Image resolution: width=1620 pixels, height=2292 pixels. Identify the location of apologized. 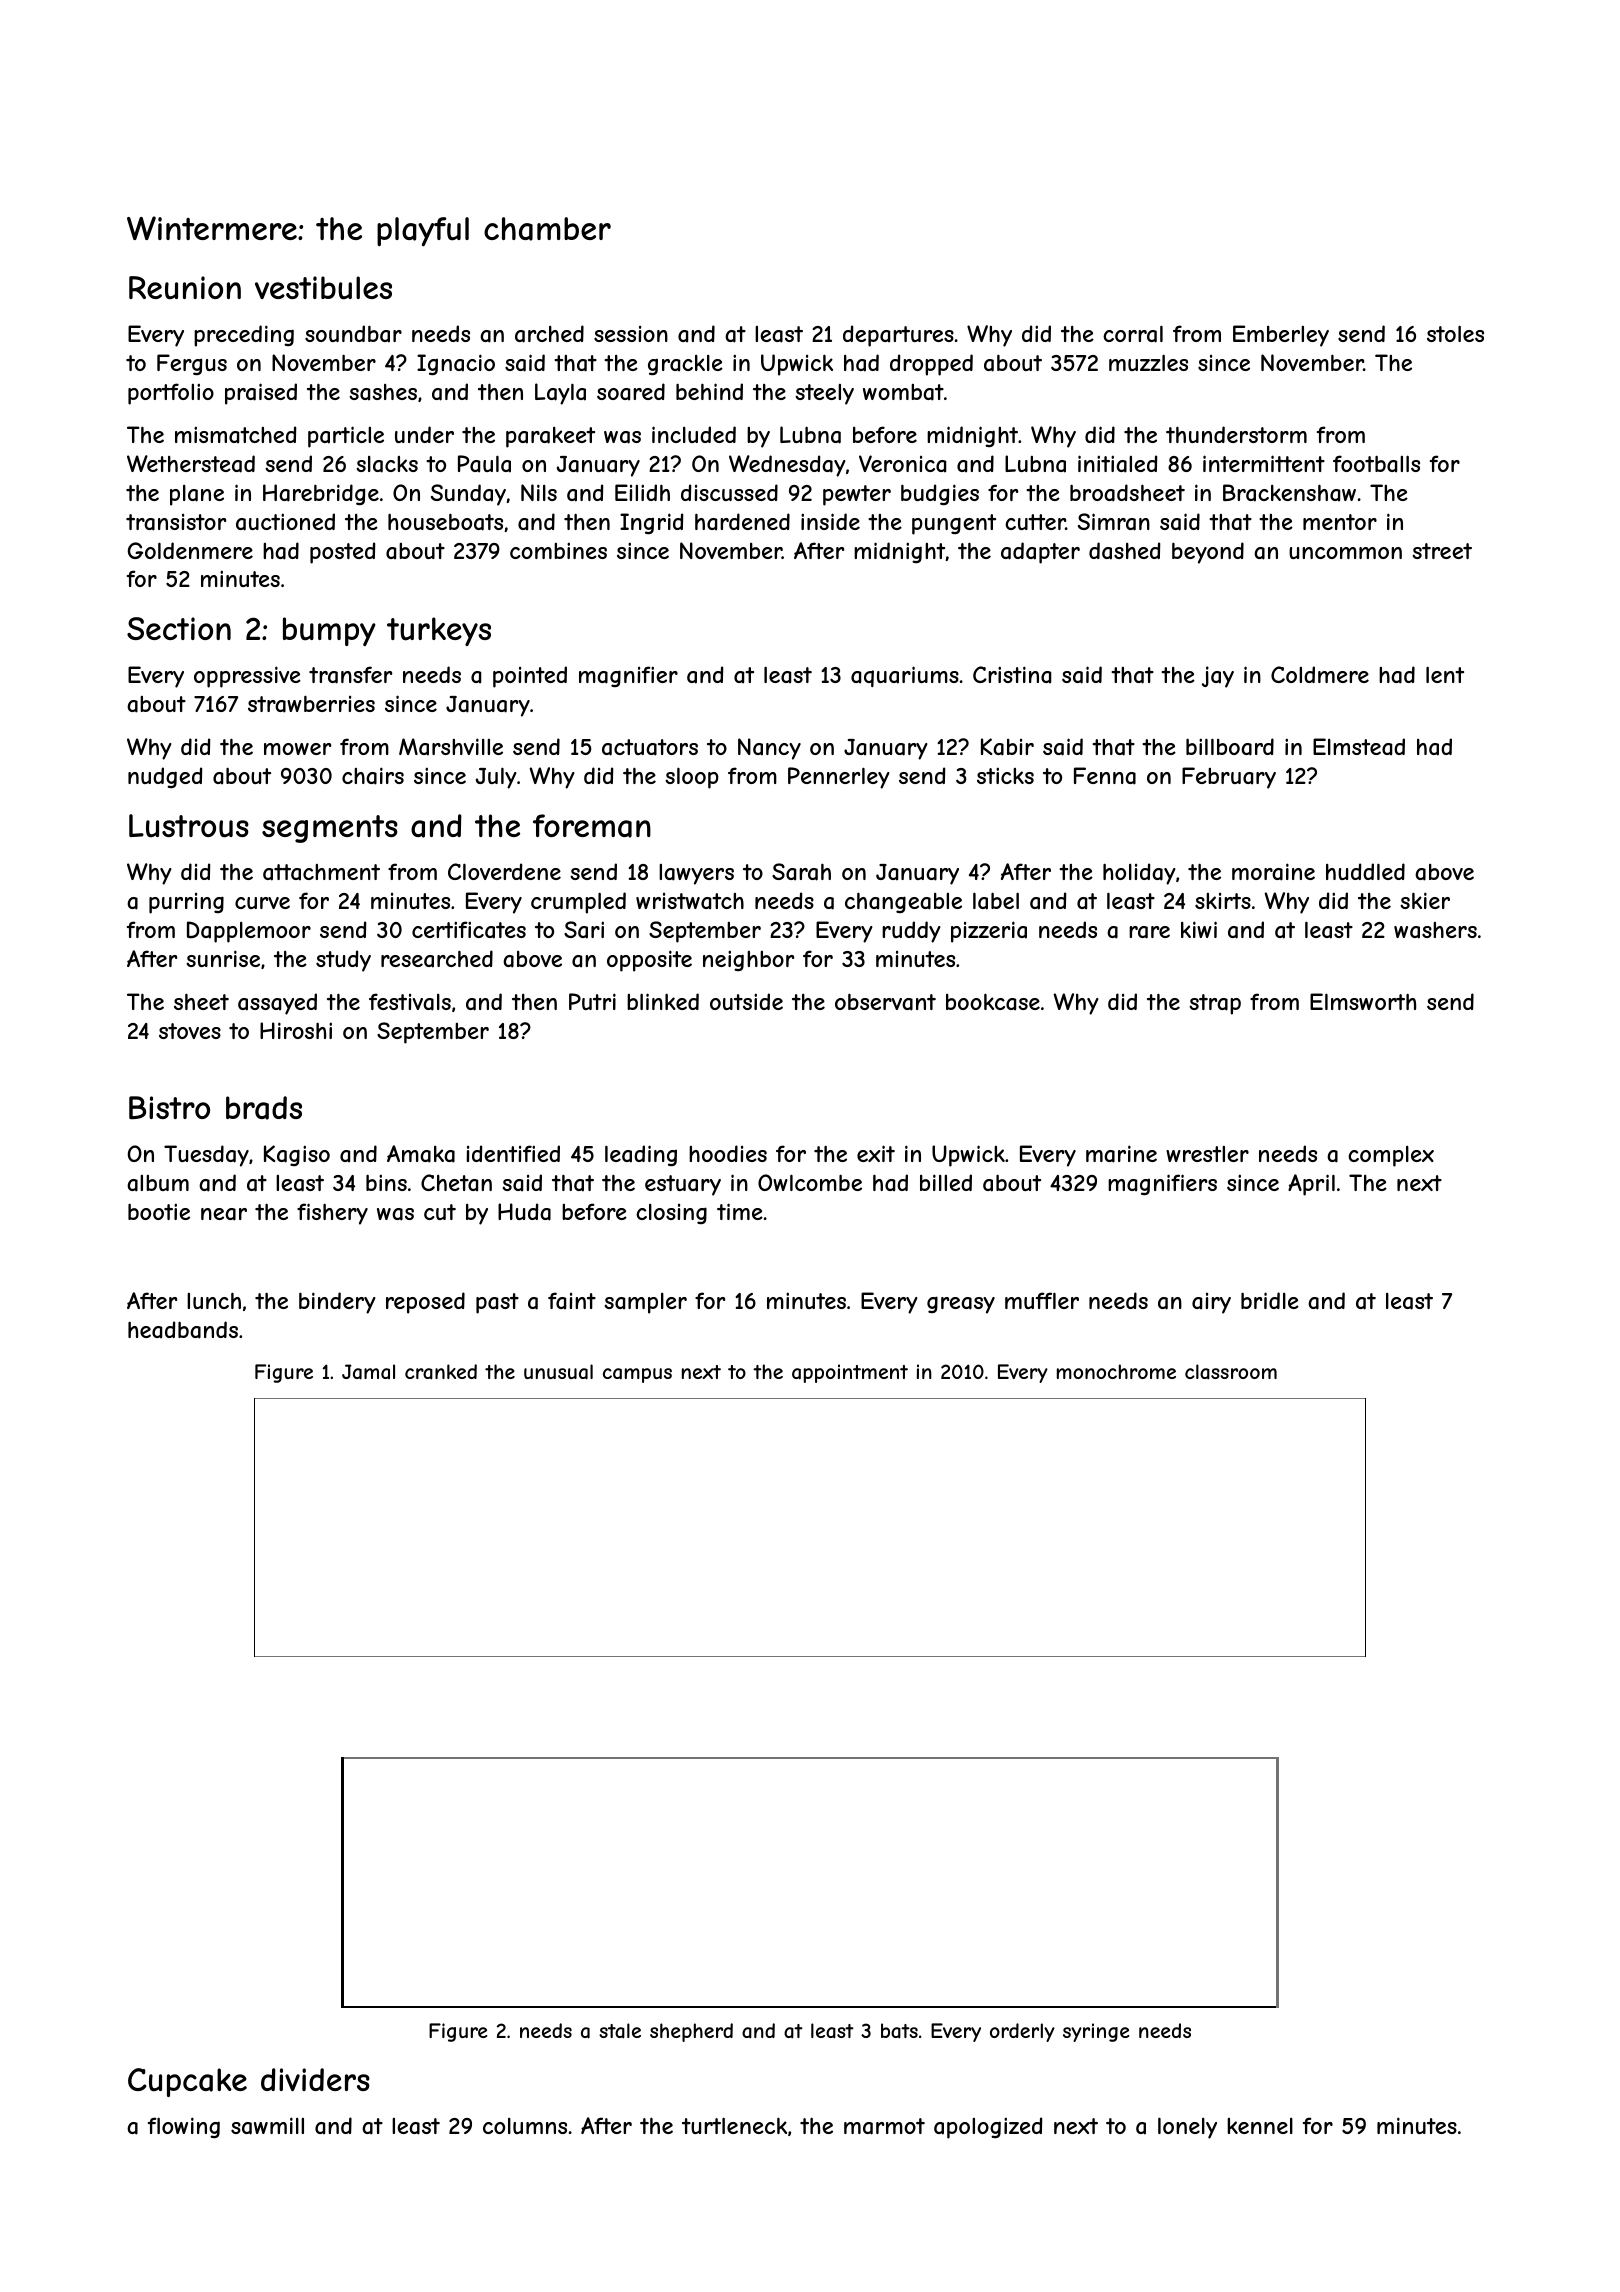
(988, 2128).
